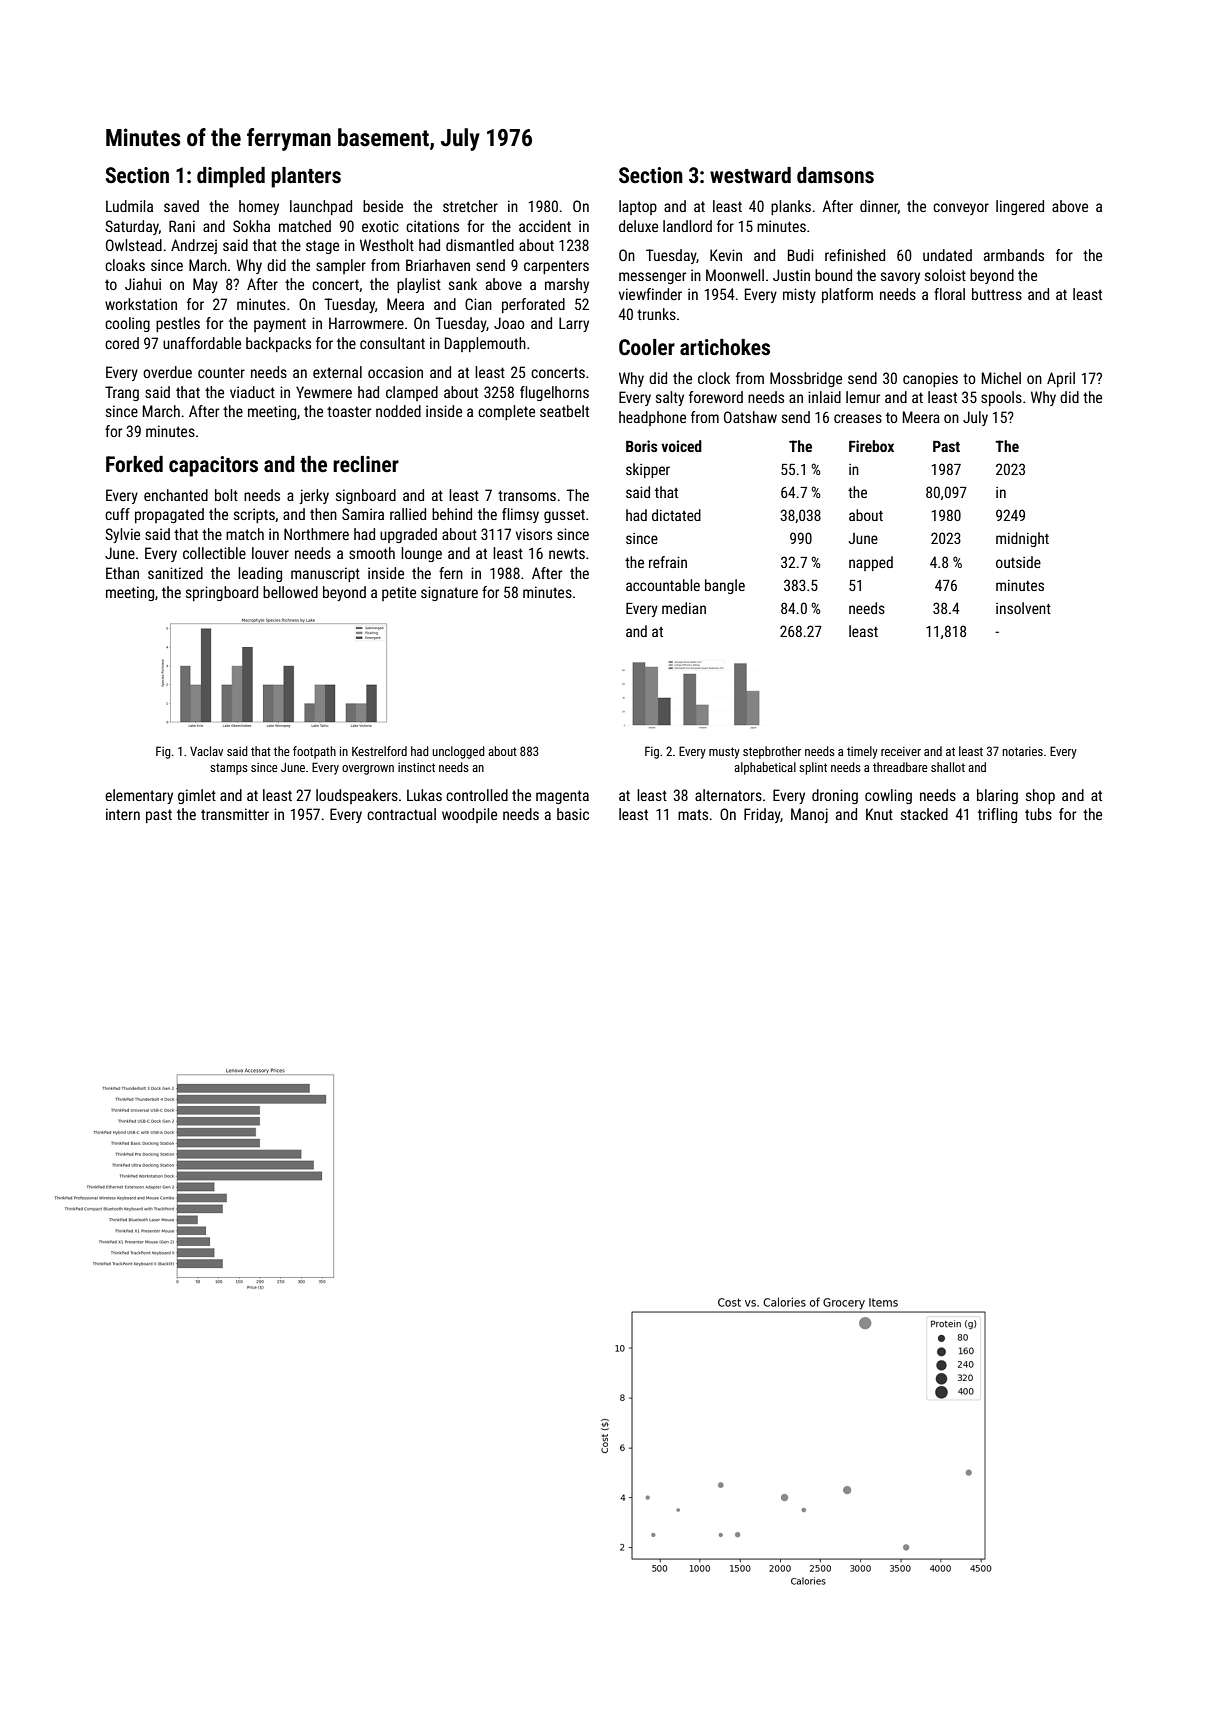  What do you see at coordinates (1001, 398) in the page?
I see `spools` at bounding box center [1001, 398].
